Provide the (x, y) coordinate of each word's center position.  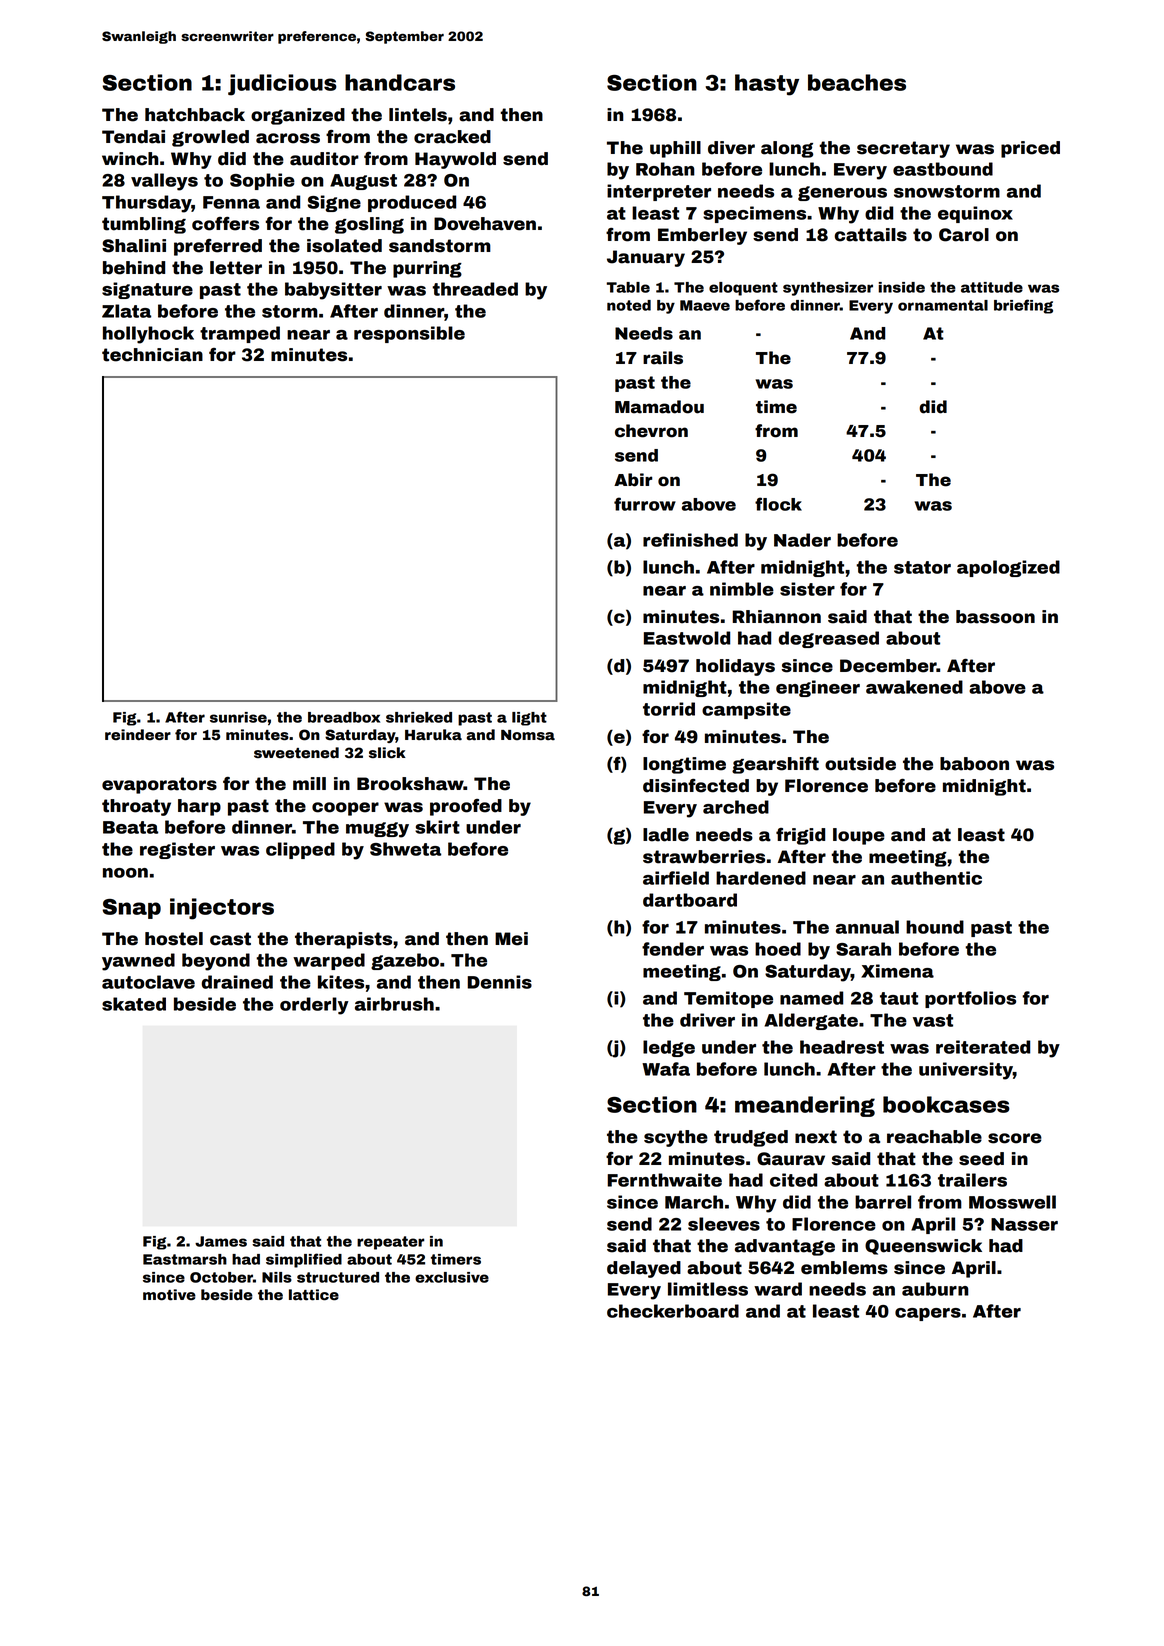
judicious (282, 85)
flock (778, 504)
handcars (400, 82)
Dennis (499, 982)
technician (152, 355)
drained (237, 982)
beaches (857, 82)
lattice (314, 1295)
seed (981, 1159)
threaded (475, 289)
